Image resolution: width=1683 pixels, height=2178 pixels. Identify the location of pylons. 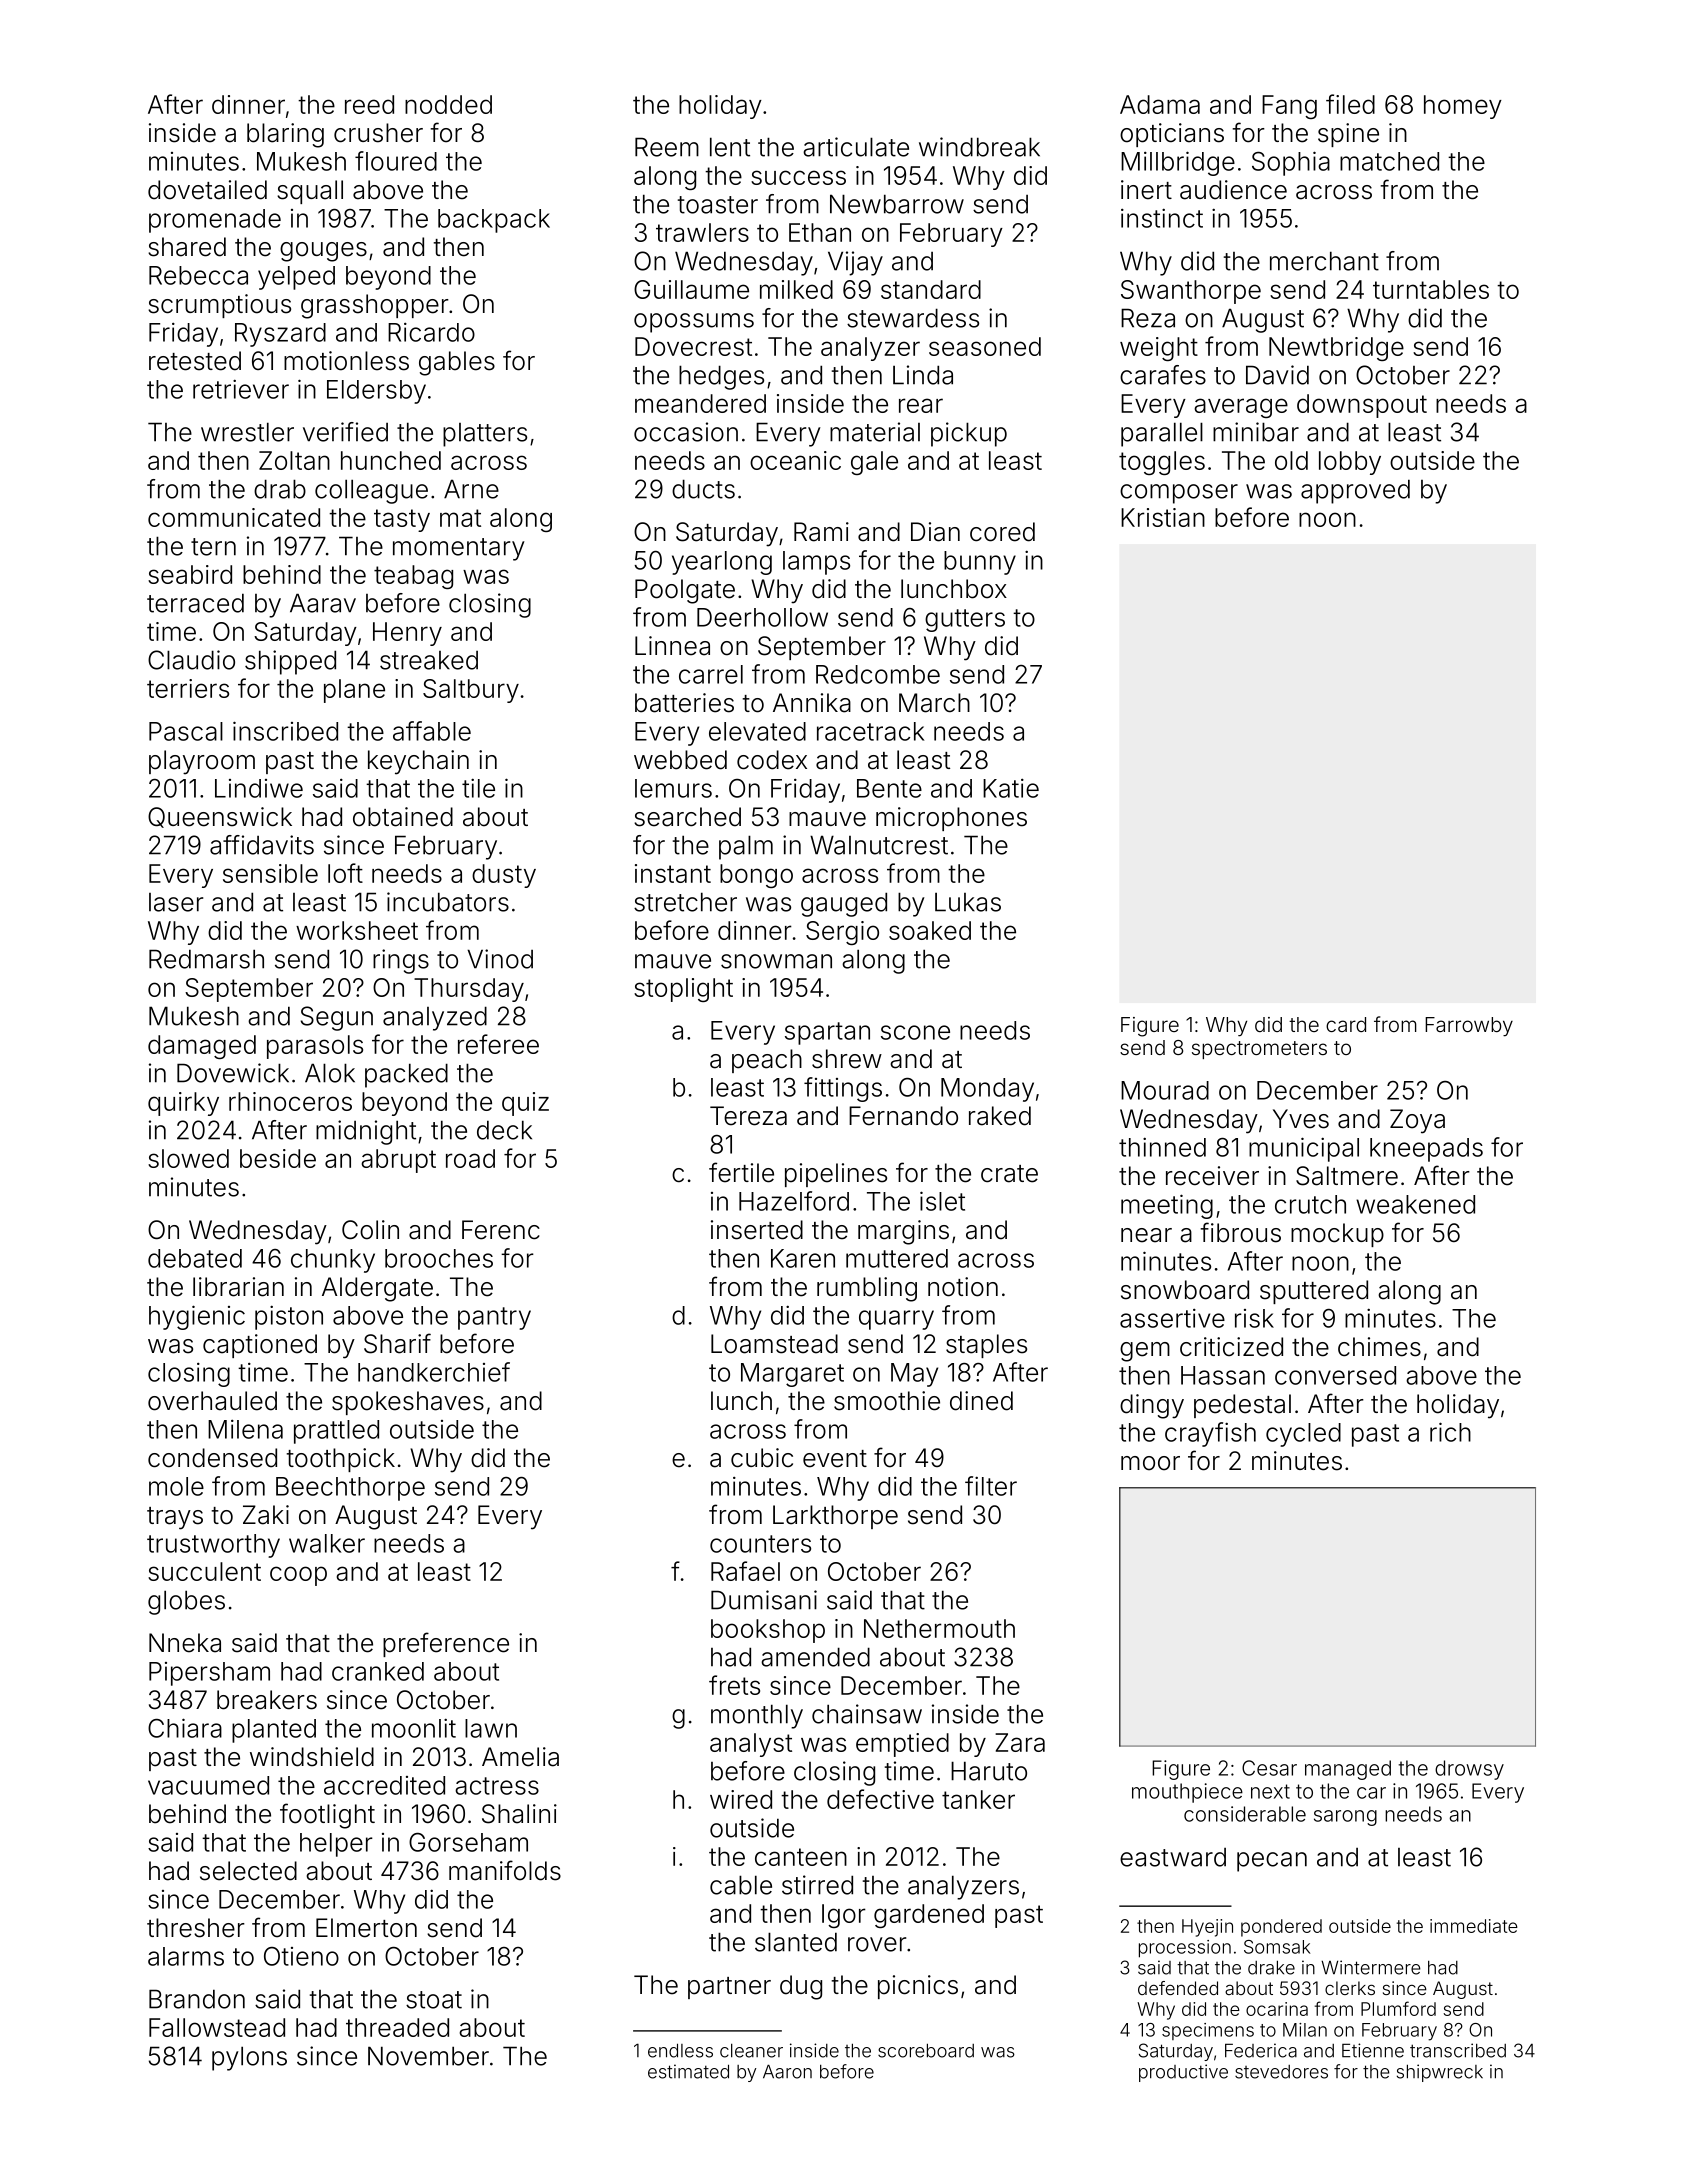
(249, 2058).
